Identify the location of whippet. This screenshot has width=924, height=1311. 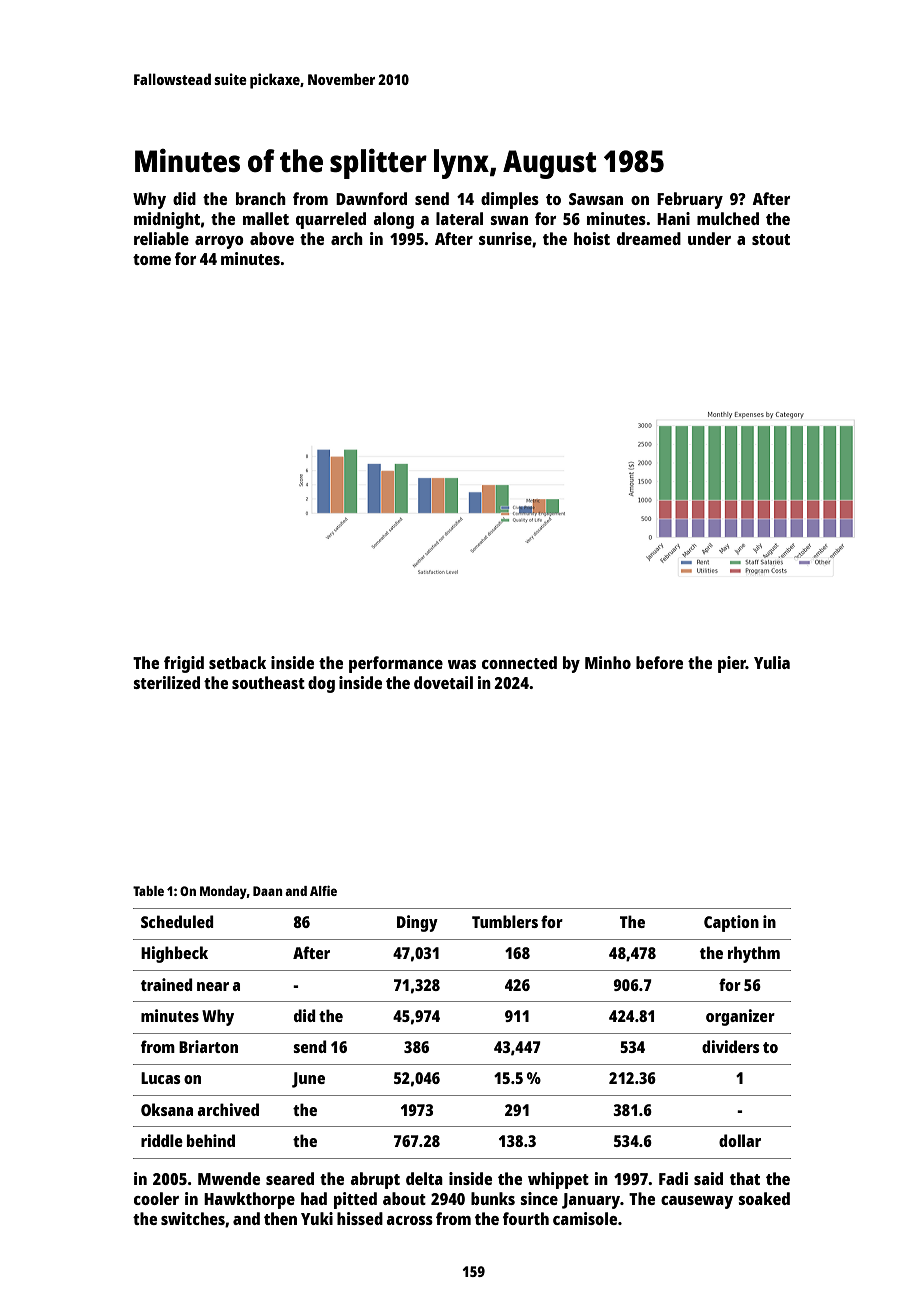
(558, 1180).
